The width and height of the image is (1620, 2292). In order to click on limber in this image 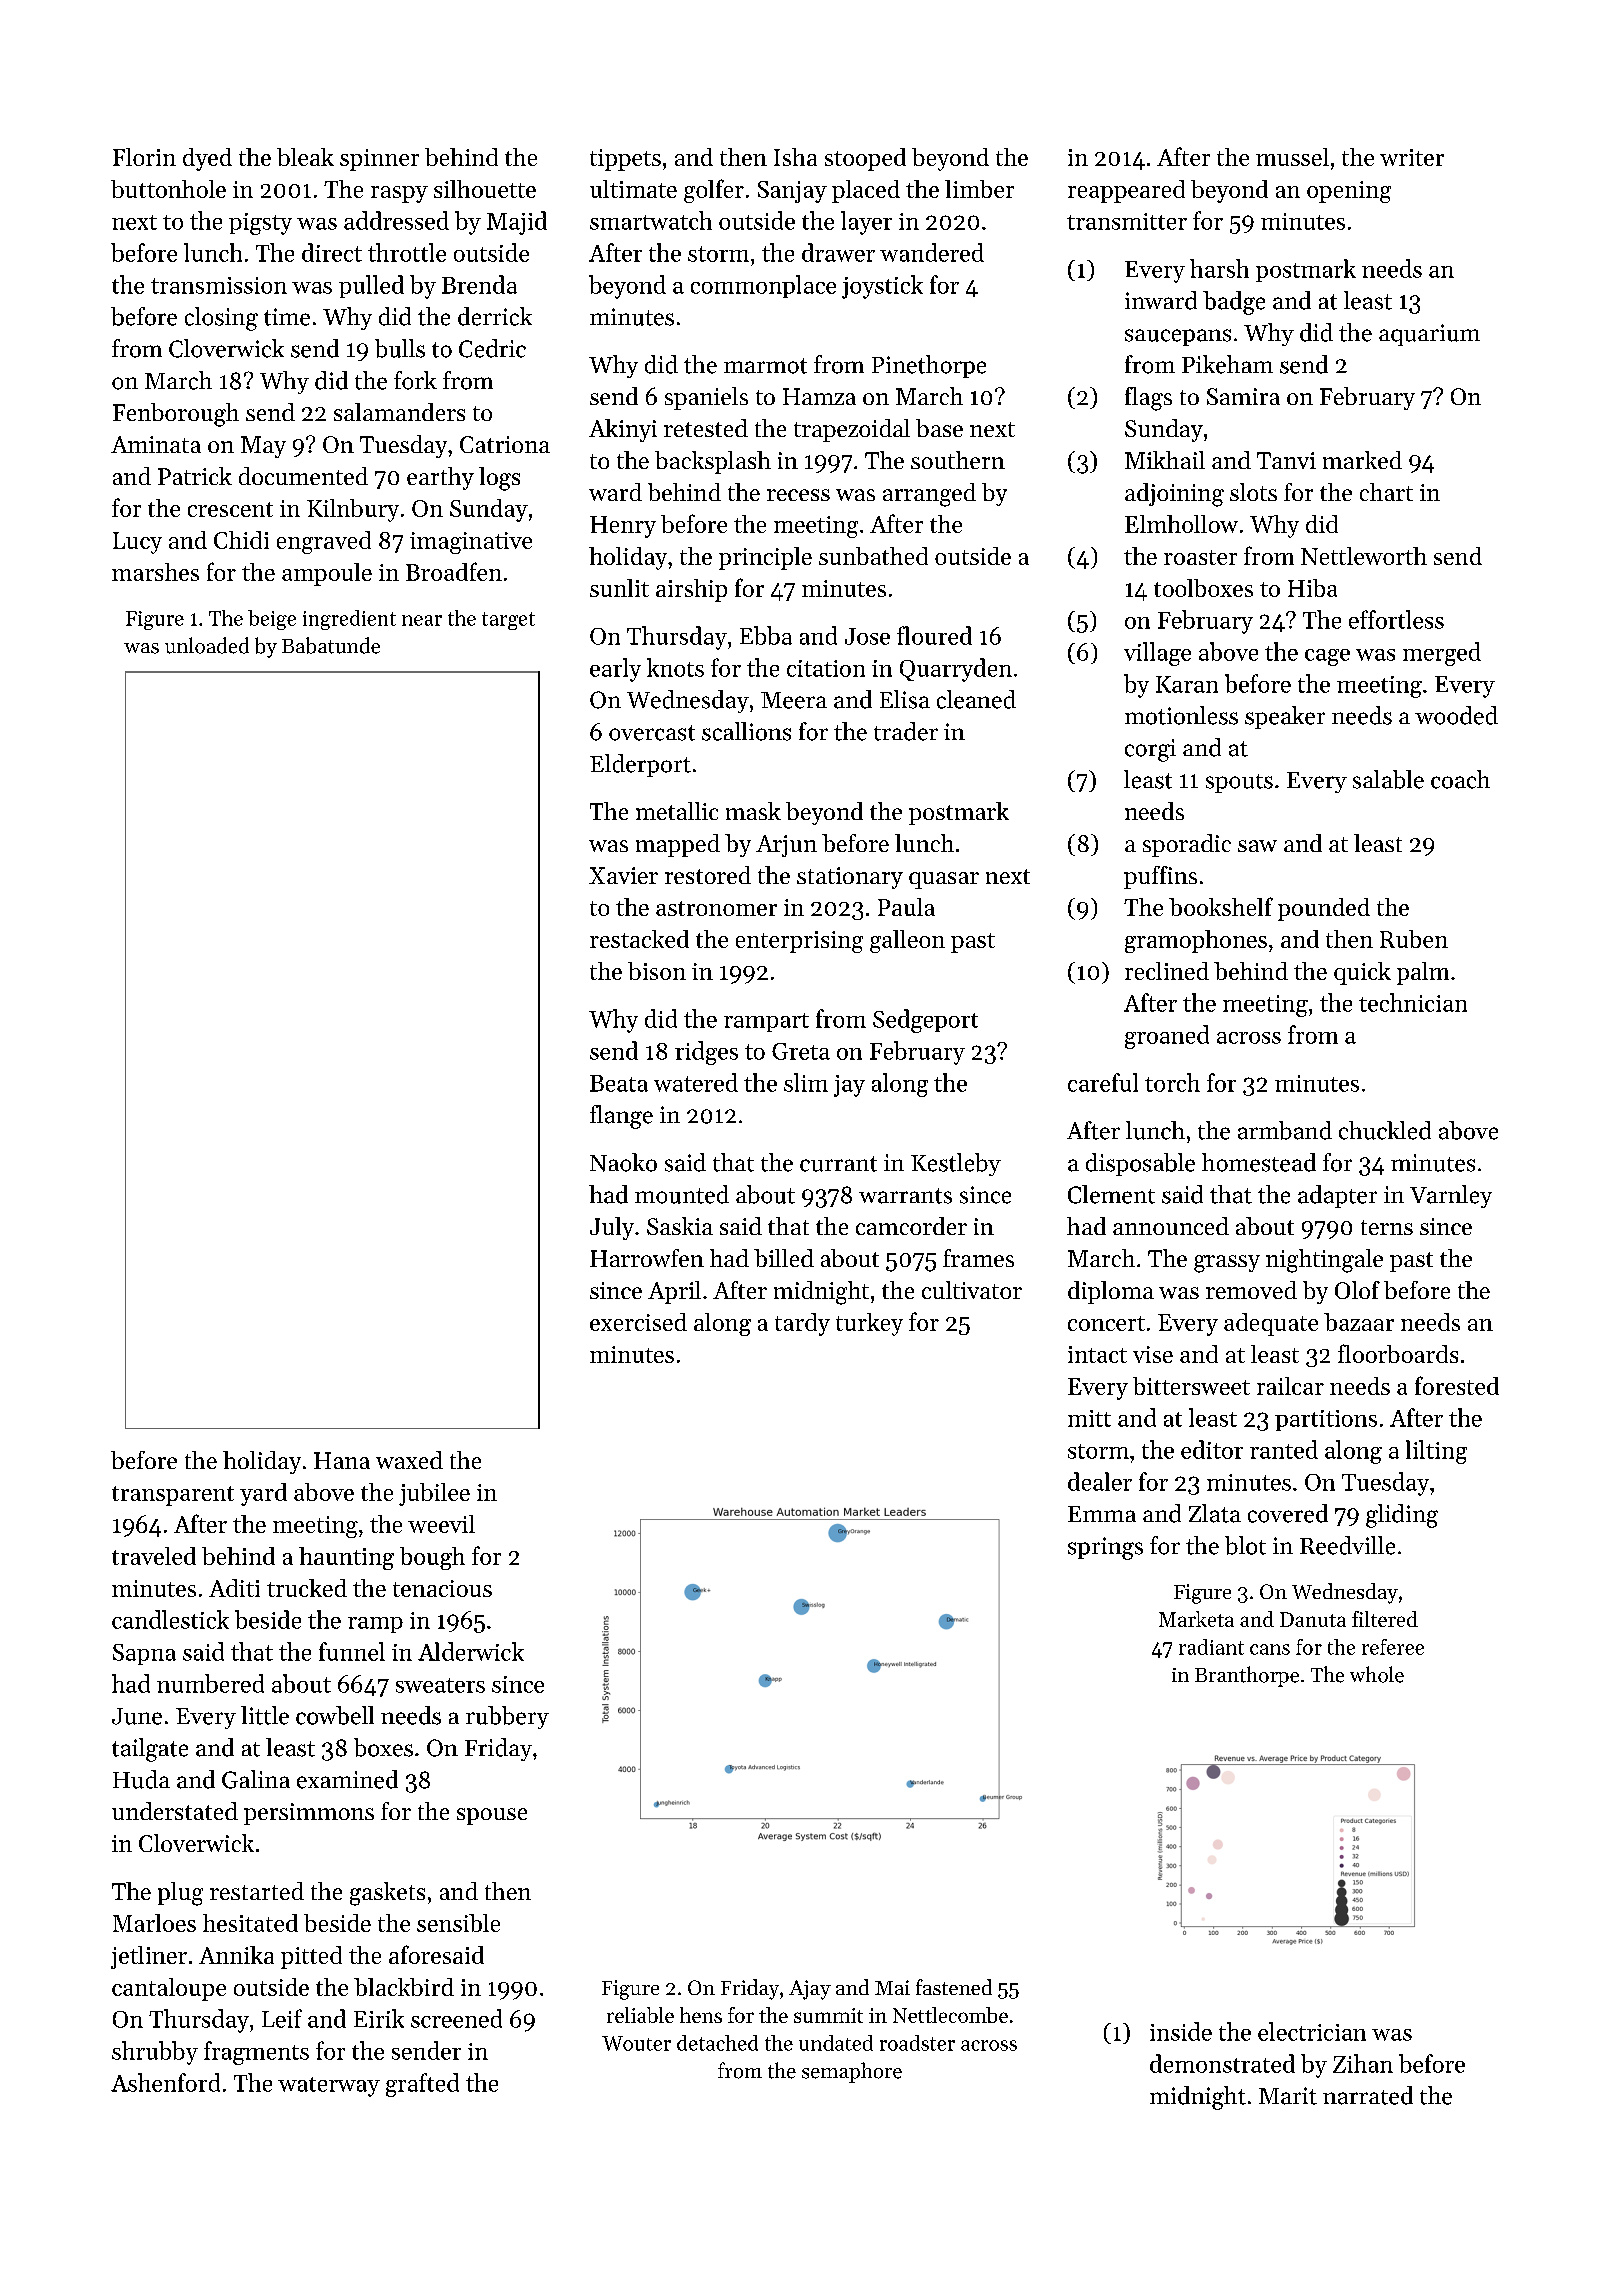, I will do `click(979, 189)`.
